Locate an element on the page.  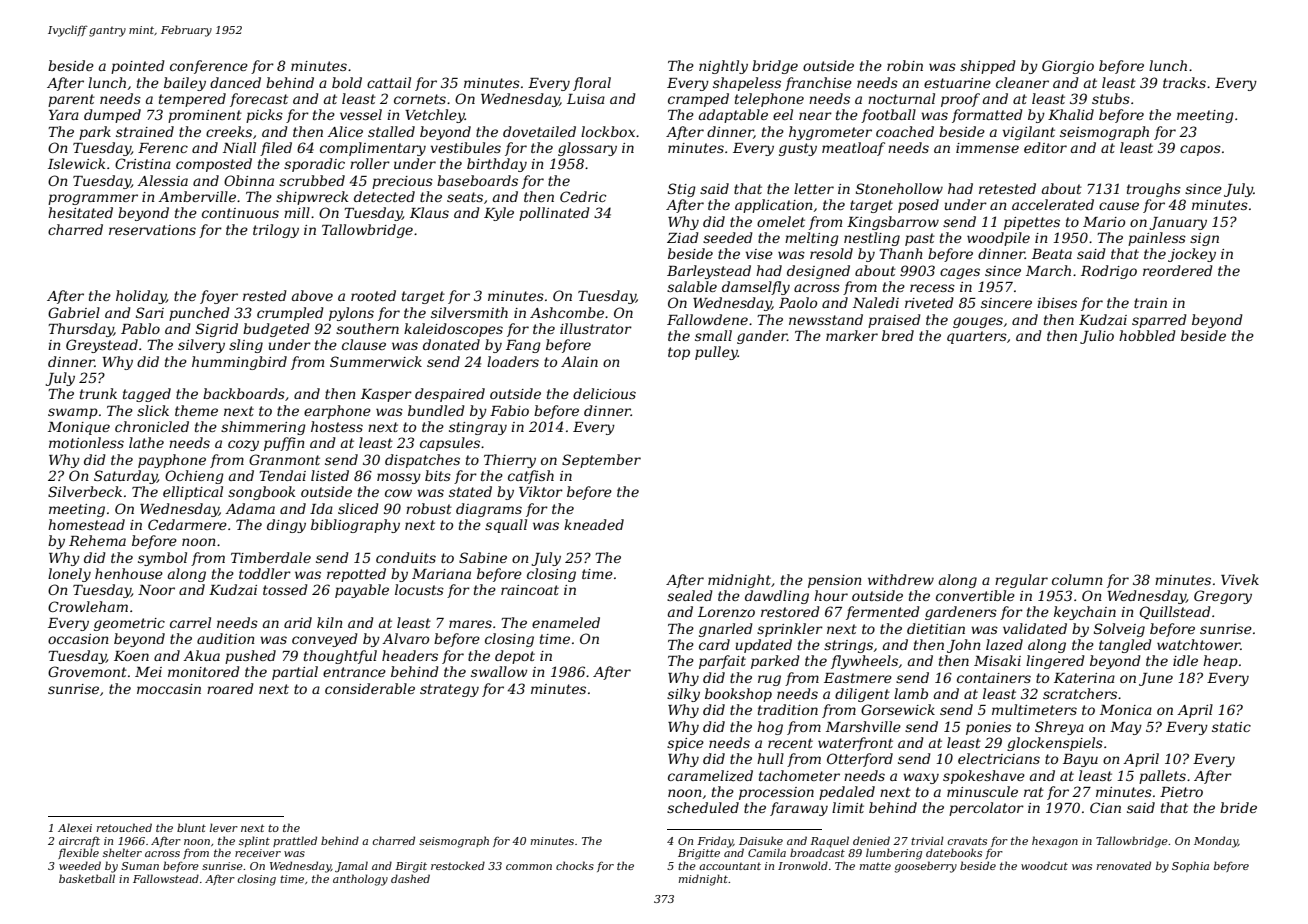
kneaded is located at coordinates (594, 524).
